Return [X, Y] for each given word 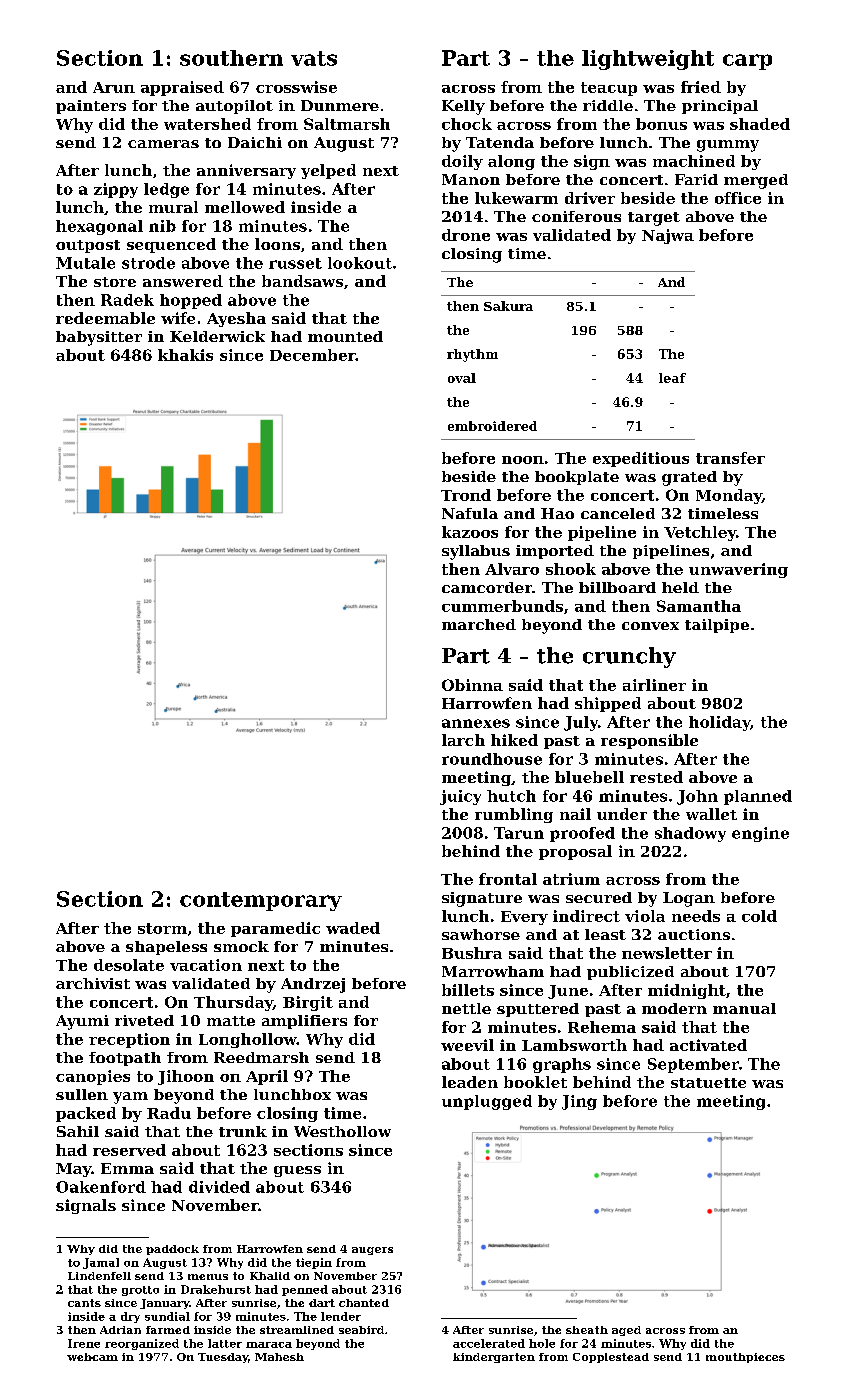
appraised [182, 88]
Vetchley [700, 533]
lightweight [648, 60]
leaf [672, 378]
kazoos [470, 532]
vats [314, 58]
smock [241, 946]
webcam [92, 1357]
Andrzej [313, 985]
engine [760, 834]
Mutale [85, 263]
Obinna [472, 685]
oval [462, 378]
